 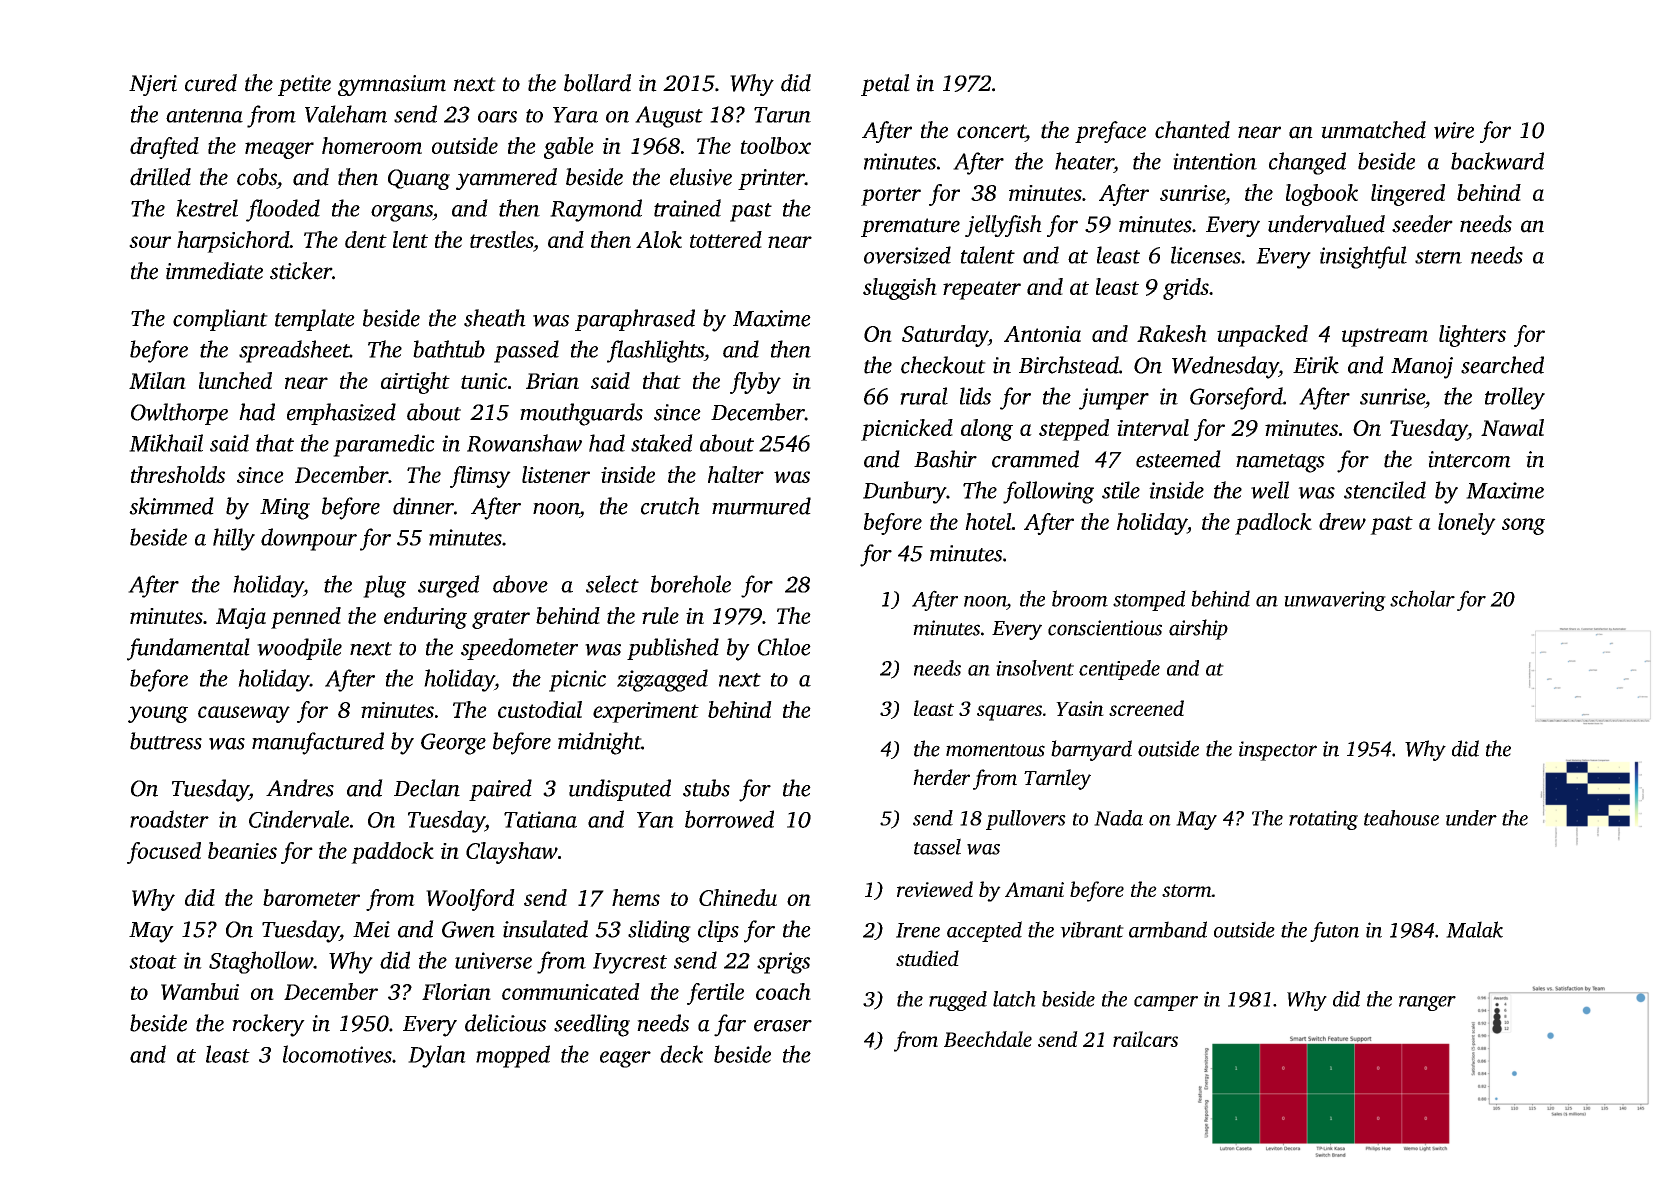 What do you see at coordinates (1322, 195) in the screenshot?
I see `logbook` at bounding box center [1322, 195].
